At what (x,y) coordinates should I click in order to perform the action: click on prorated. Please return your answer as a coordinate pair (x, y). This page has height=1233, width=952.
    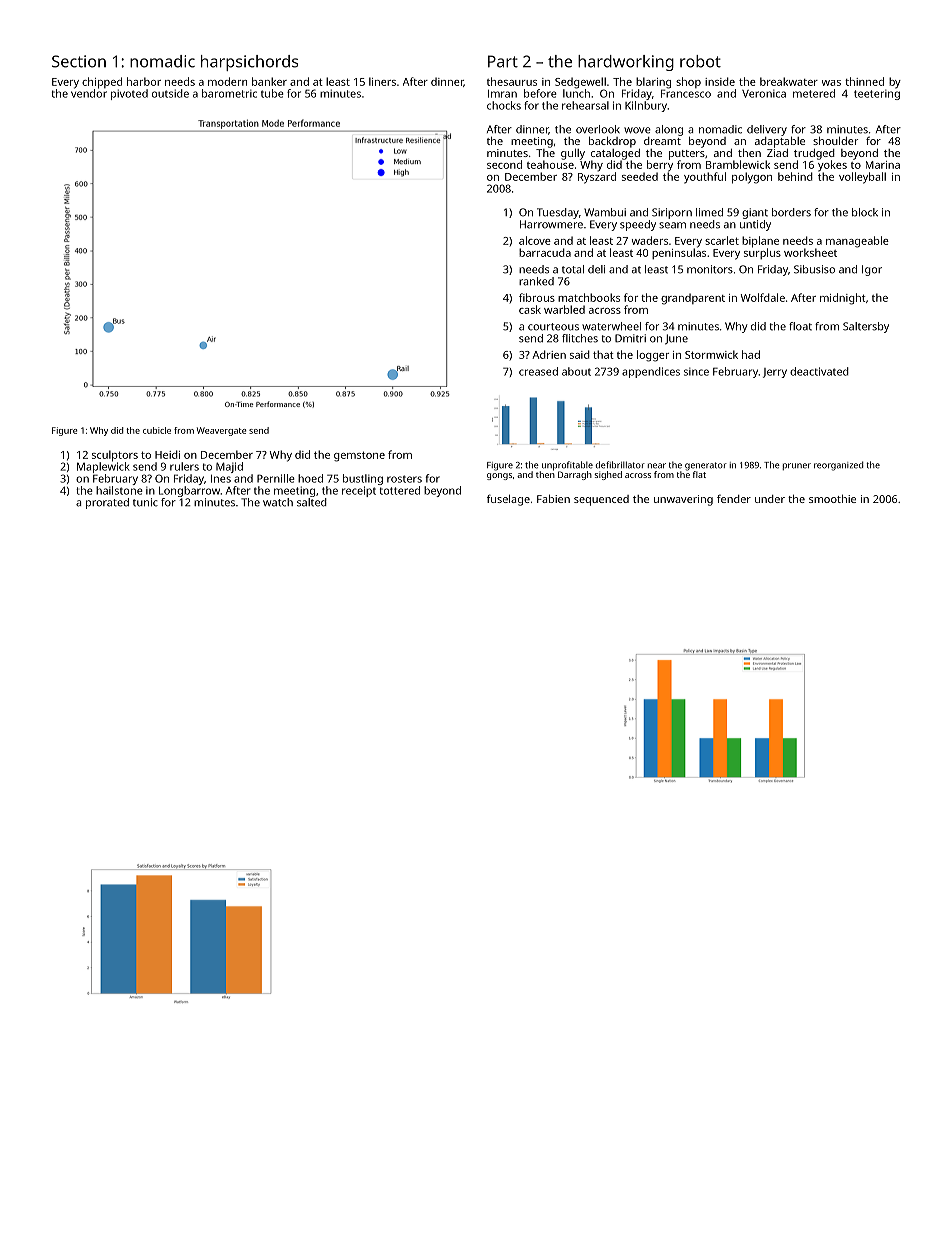
    Looking at the image, I should click on (107, 503).
